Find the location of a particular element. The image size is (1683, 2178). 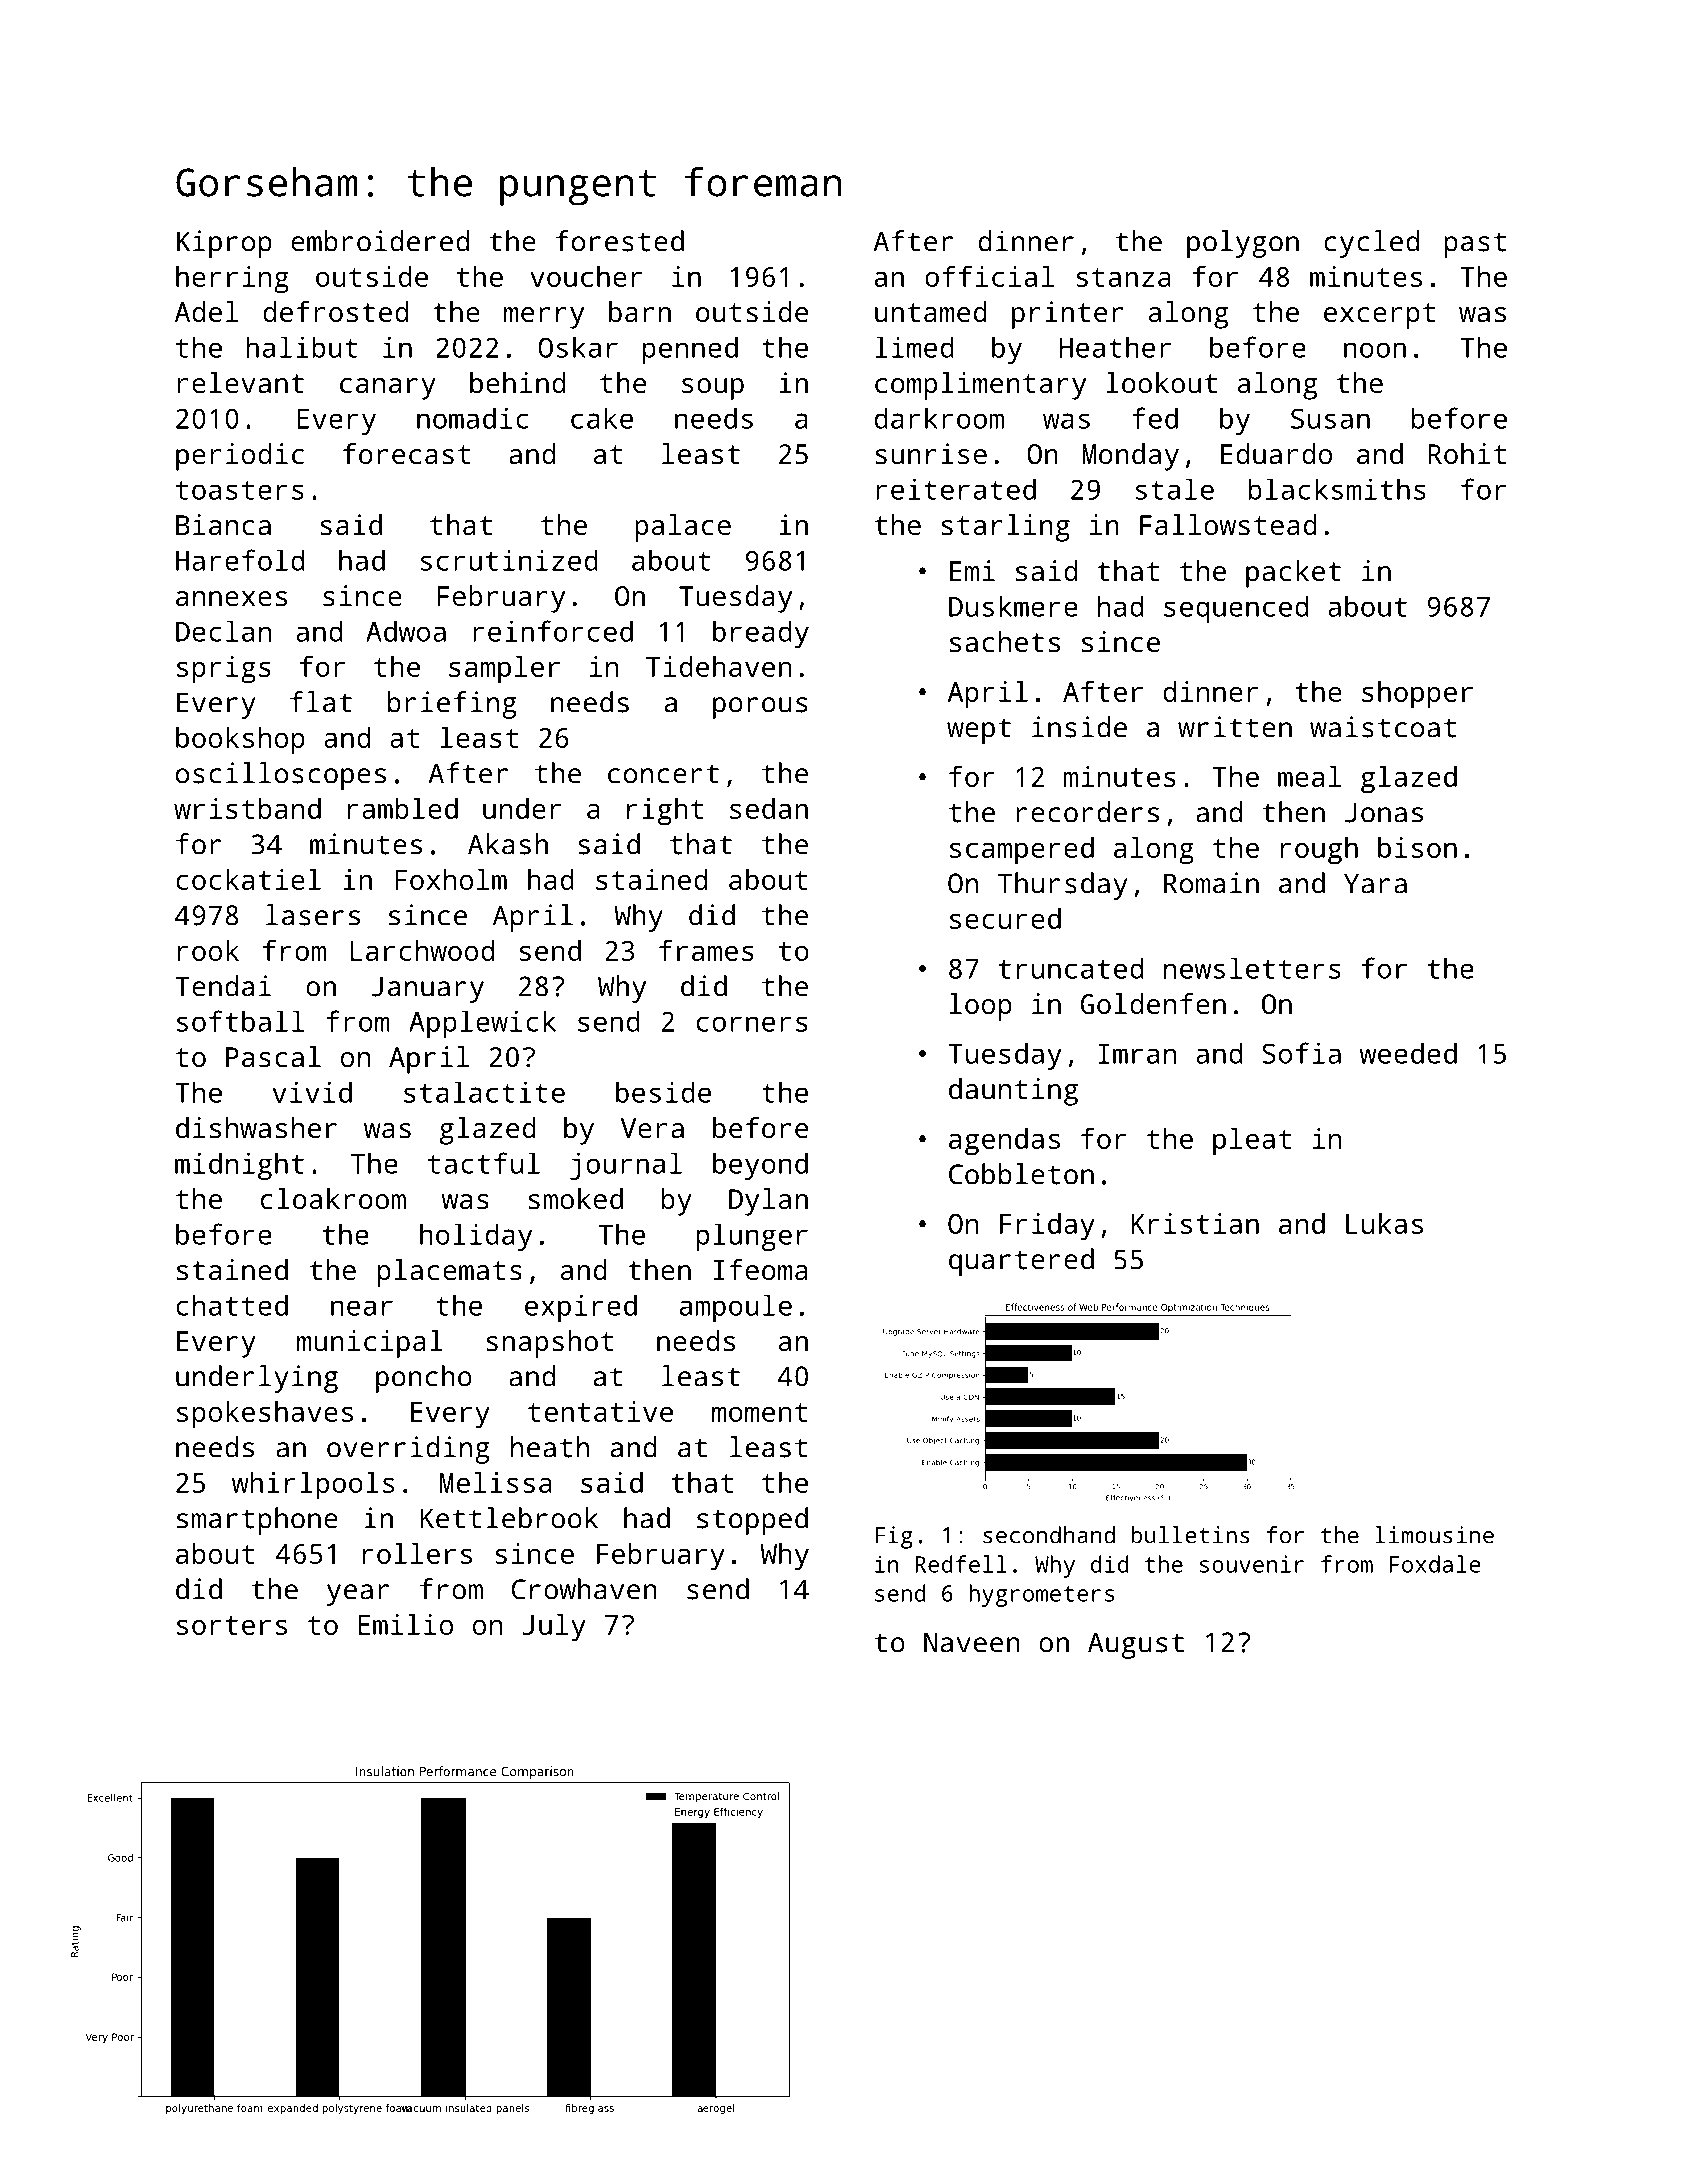

Susan is located at coordinates (1330, 418).
